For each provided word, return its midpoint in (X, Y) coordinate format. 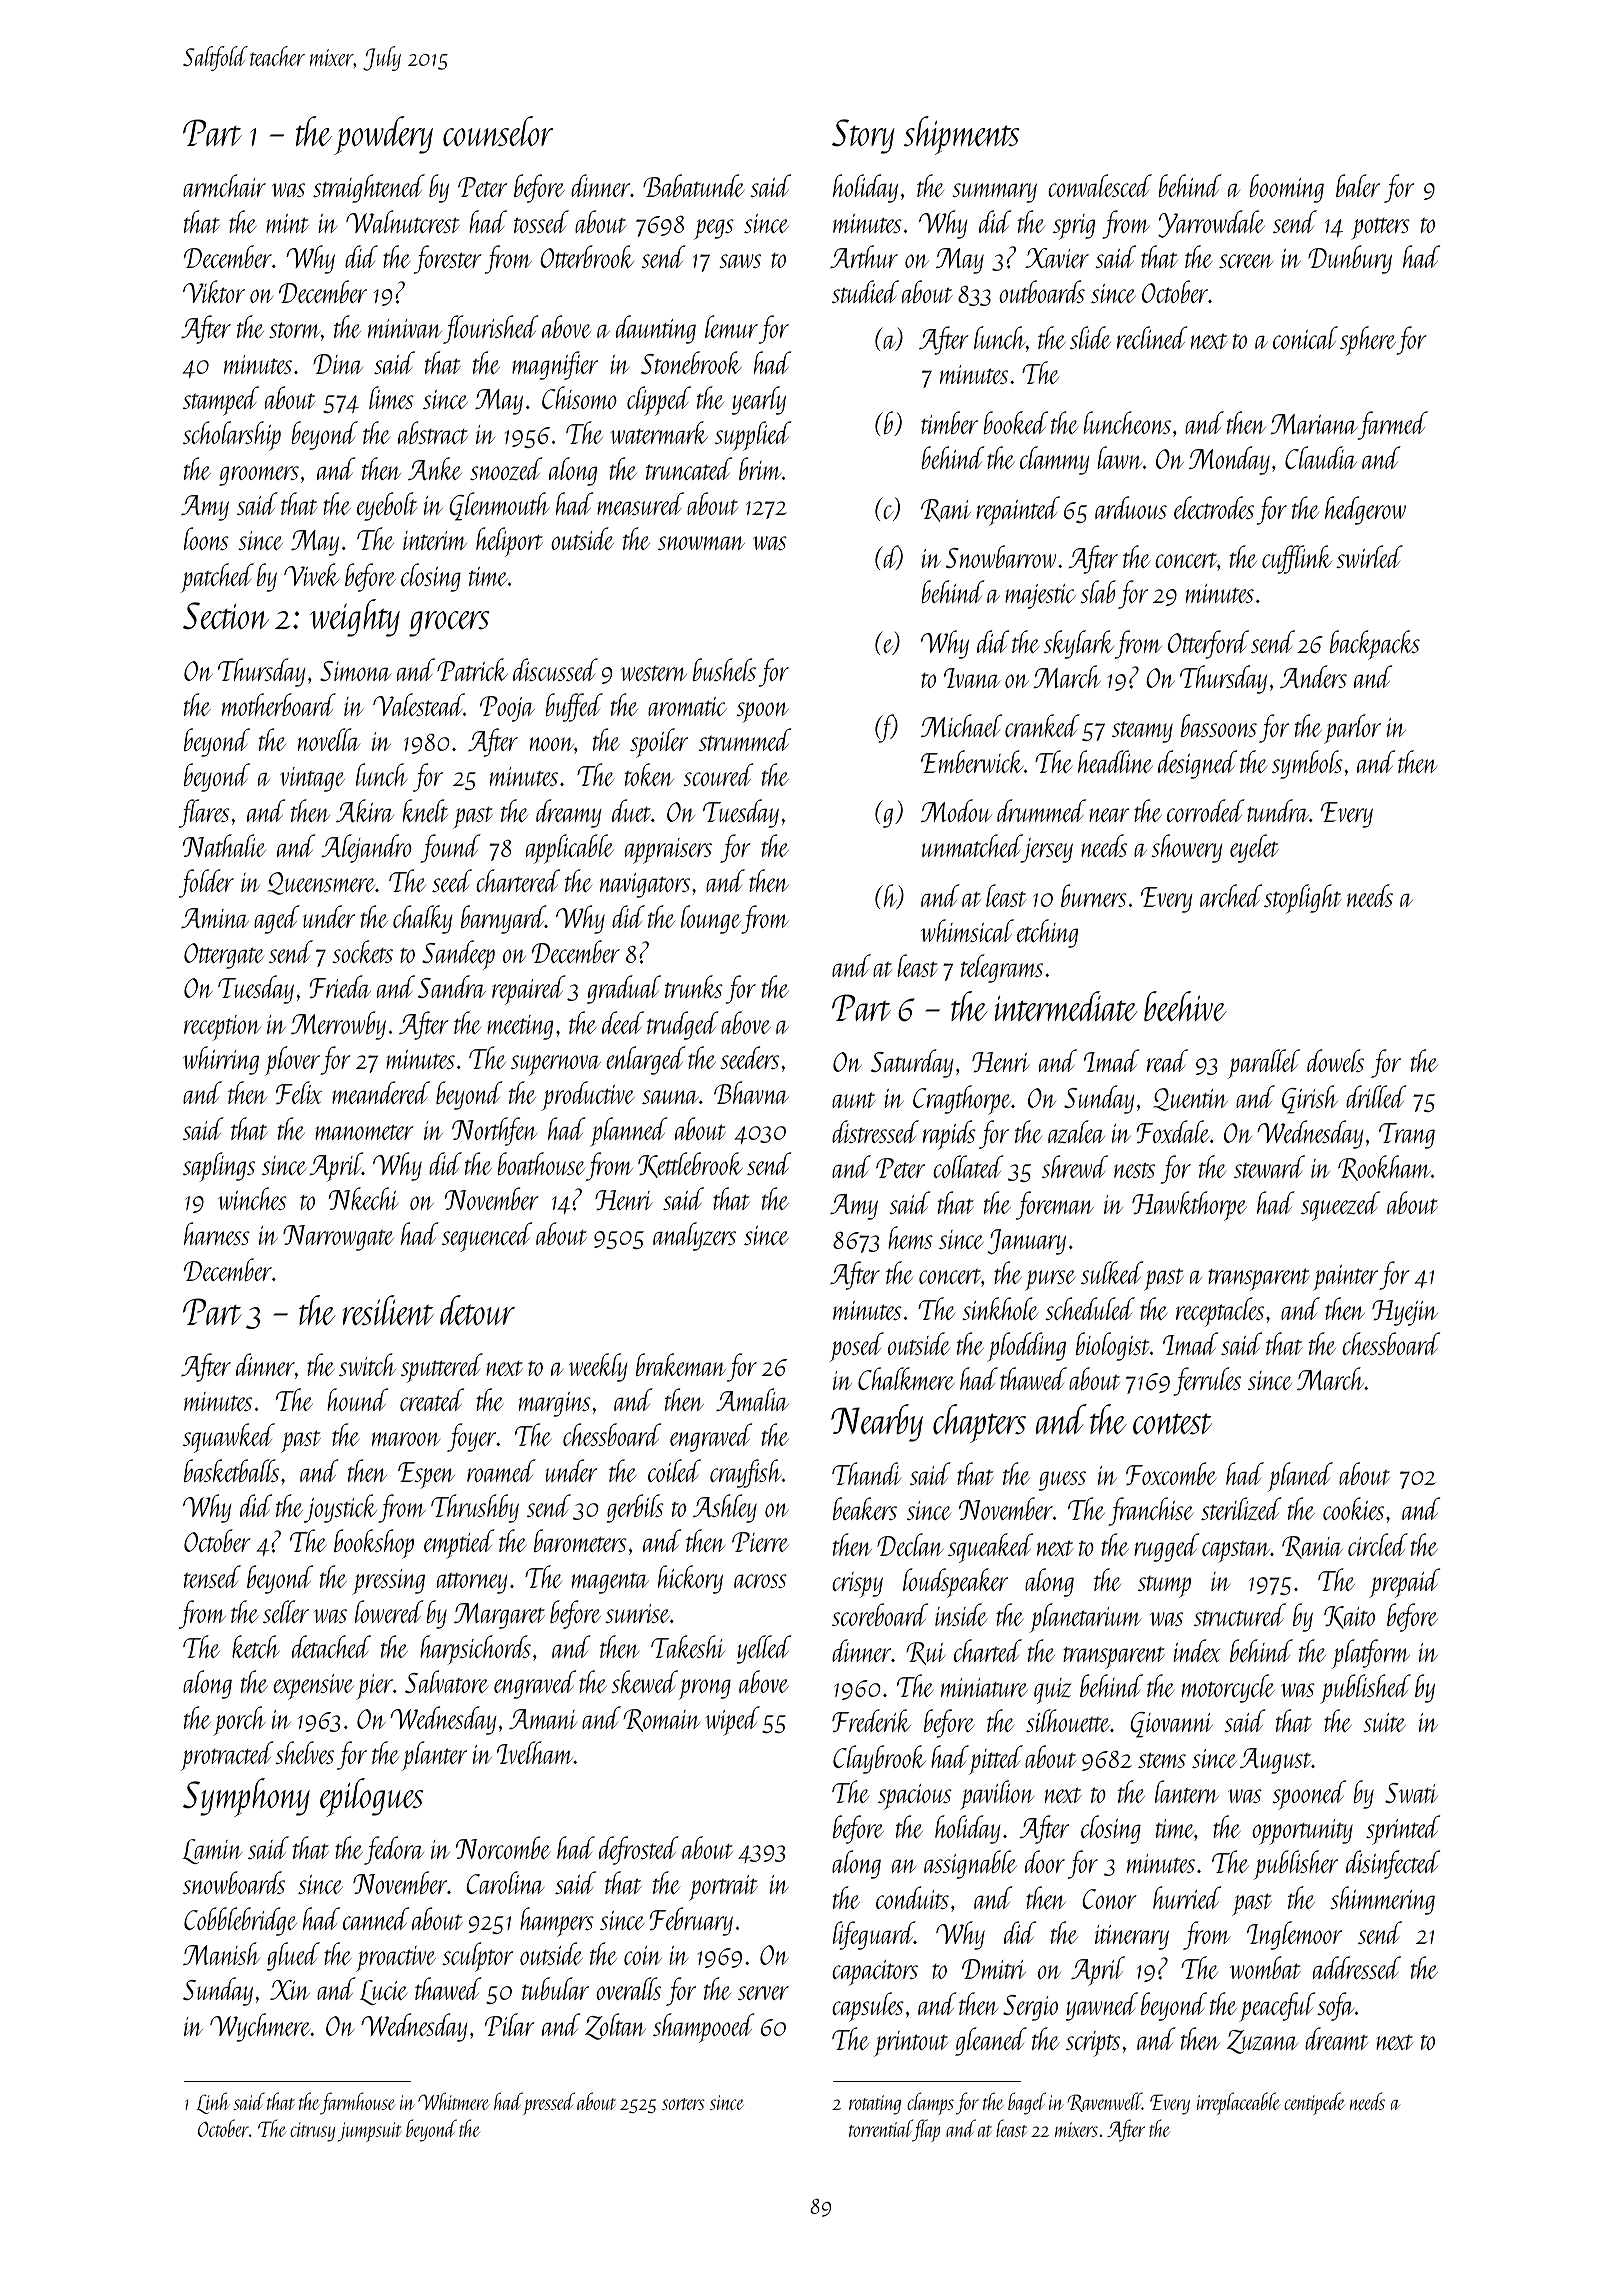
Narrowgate (338, 1238)
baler (1358, 185)
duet (631, 810)
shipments (961, 135)
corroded (1206, 810)
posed (857, 1347)
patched (217, 578)
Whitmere (453, 2101)
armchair (224, 185)
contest (1172, 1424)
